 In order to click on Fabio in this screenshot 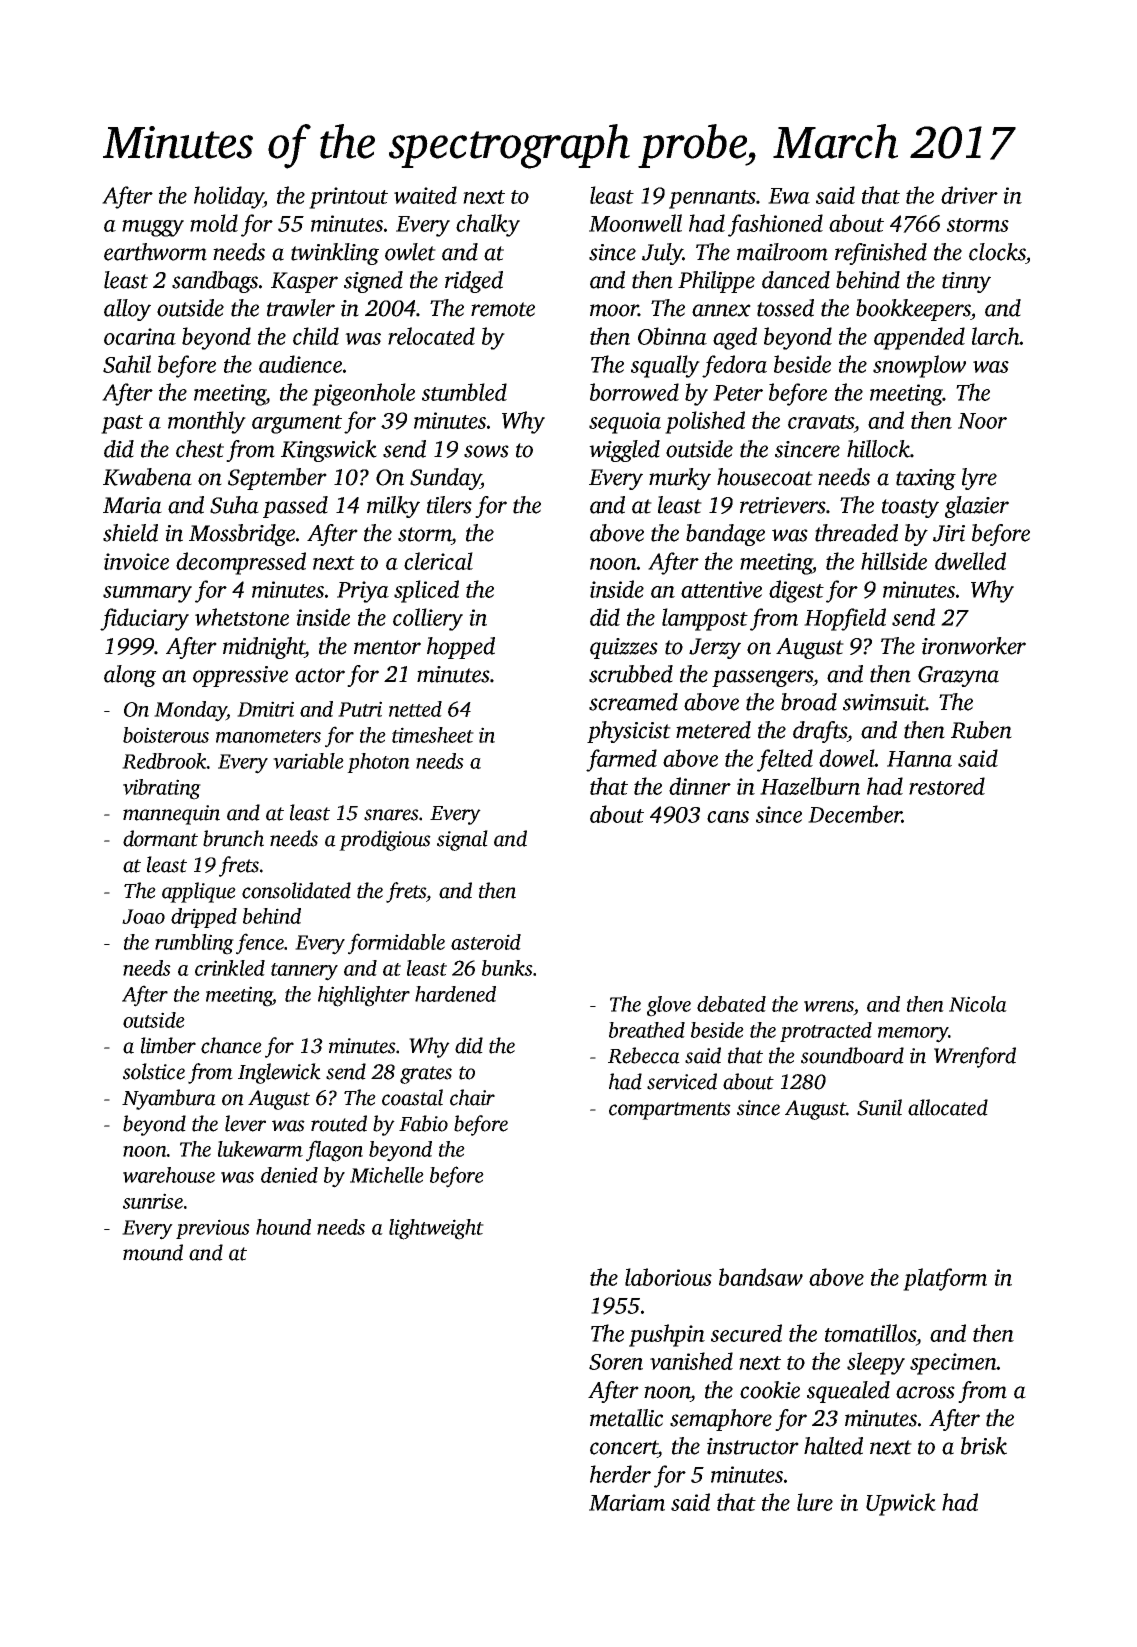, I will do `click(423, 1123)`.
